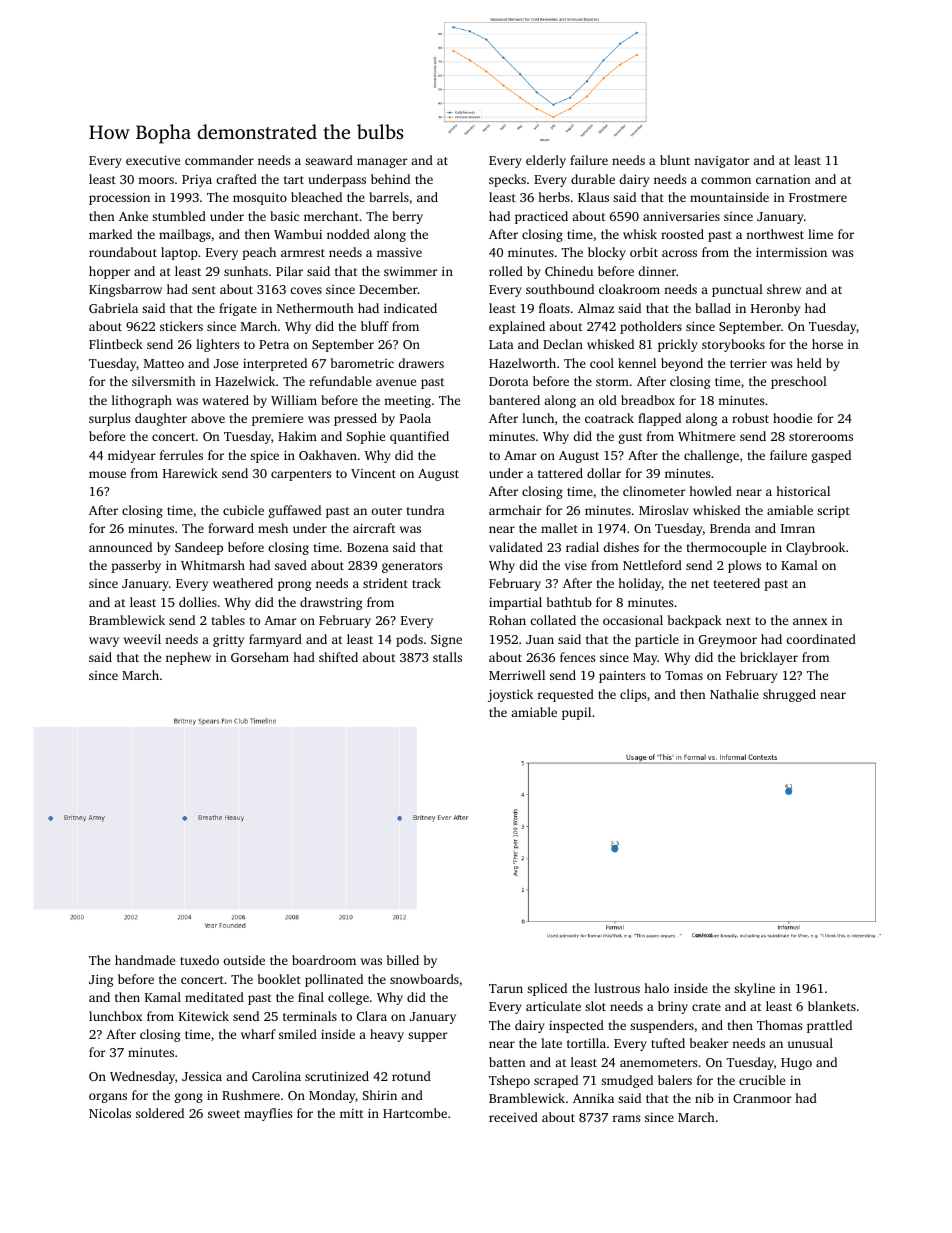 Image resolution: width=952 pixels, height=1233 pixels. Describe the element at coordinates (809, 363) in the screenshot. I see `held` at that location.
